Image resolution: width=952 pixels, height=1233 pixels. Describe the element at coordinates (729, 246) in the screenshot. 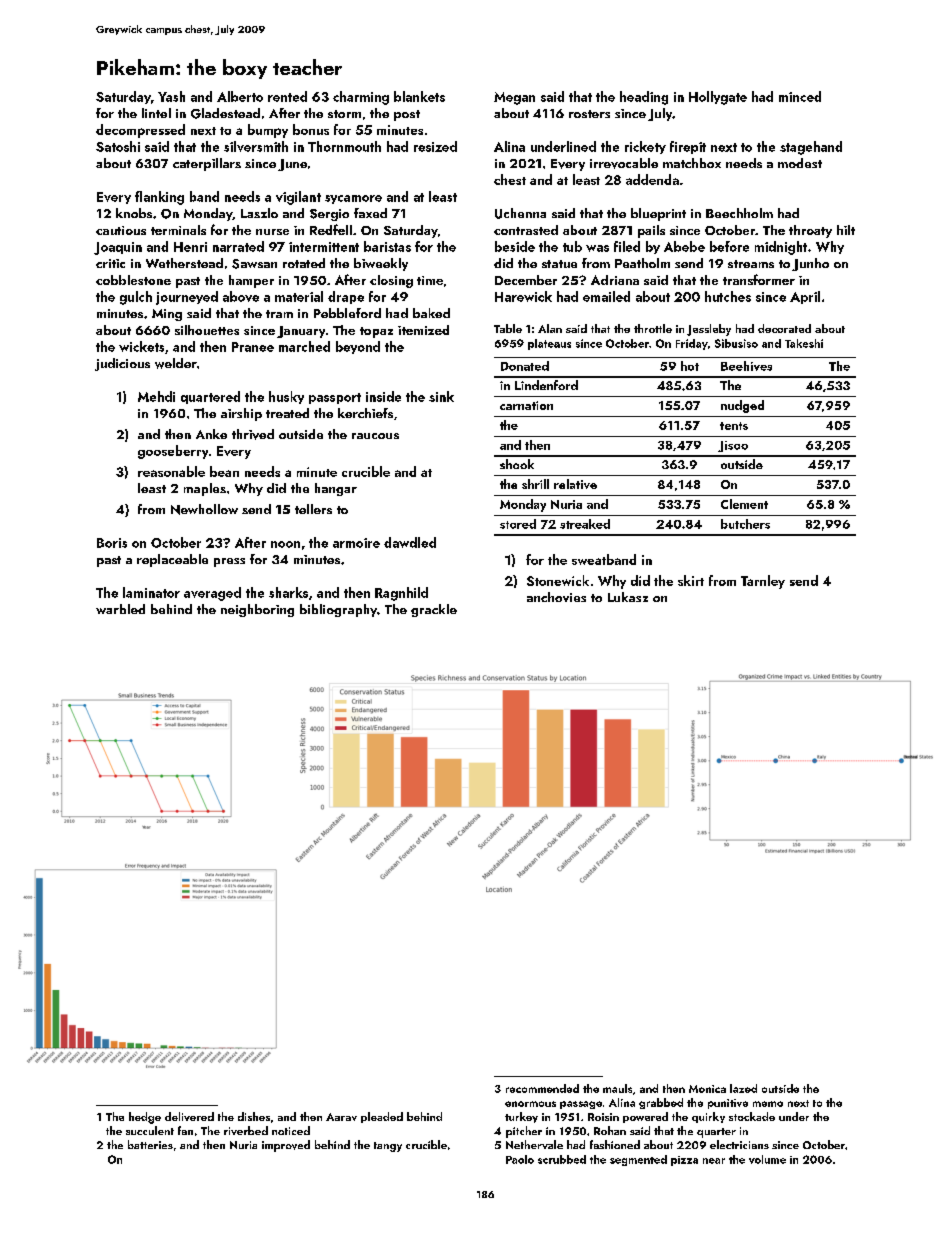

I see `before` at that location.
